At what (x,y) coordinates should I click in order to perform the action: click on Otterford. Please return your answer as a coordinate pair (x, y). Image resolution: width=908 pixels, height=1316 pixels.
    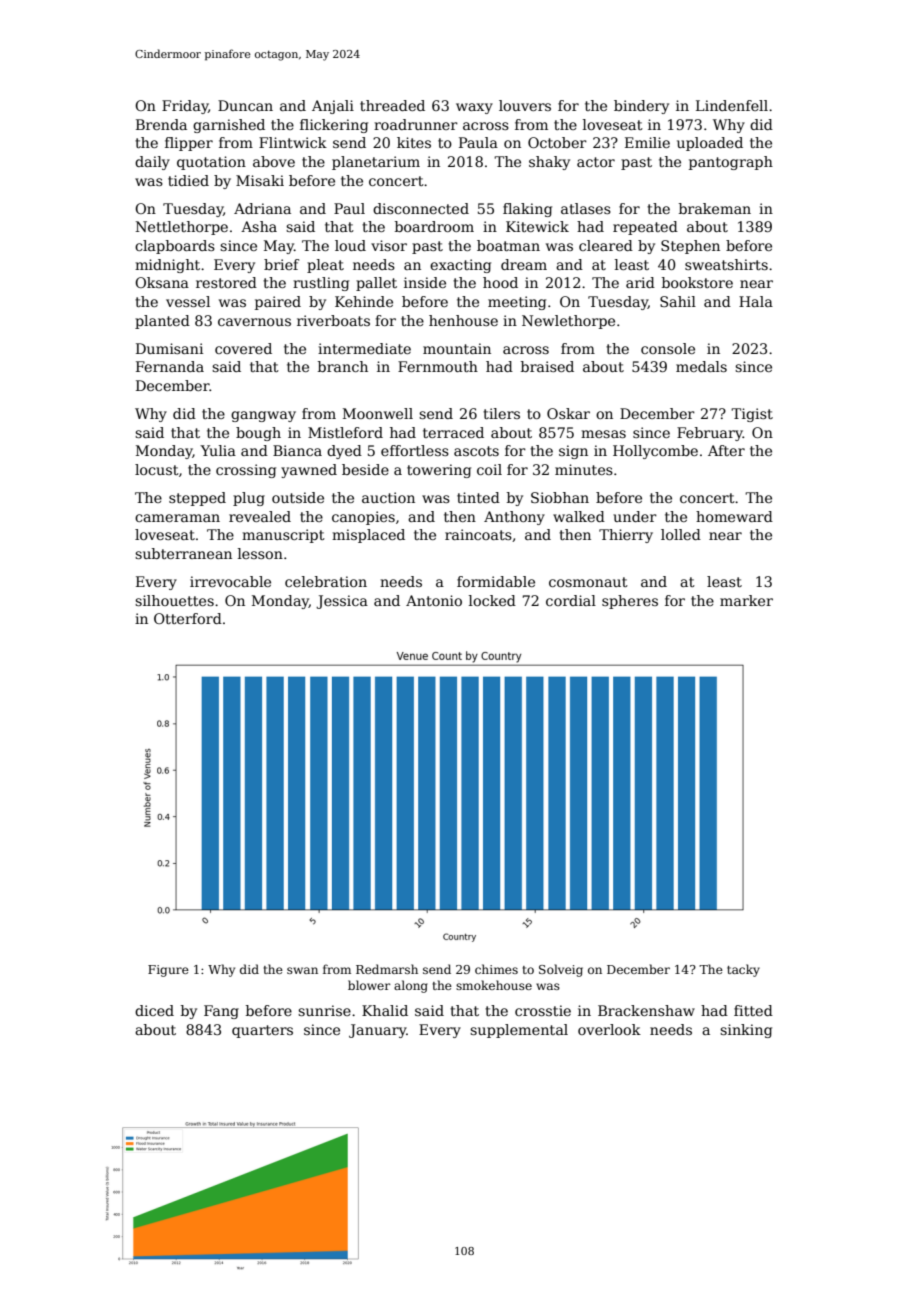
    Looking at the image, I should click on (188, 618).
